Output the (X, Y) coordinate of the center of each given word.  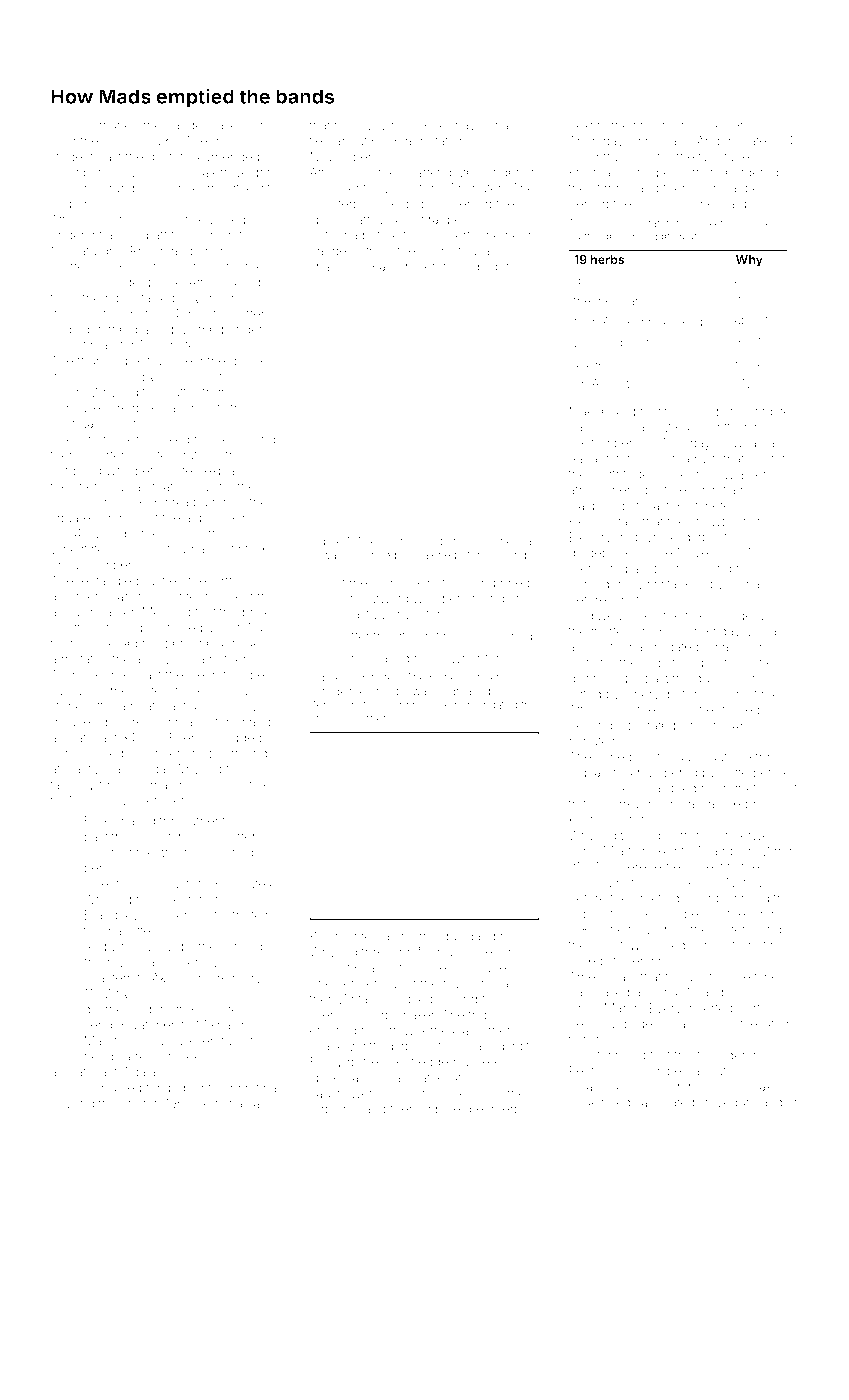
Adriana (220, 1103)
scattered (77, 267)
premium (594, 571)
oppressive (408, 542)
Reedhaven (457, 125)
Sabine (440, 1109)
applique (210, 519)
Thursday (596, 142)
